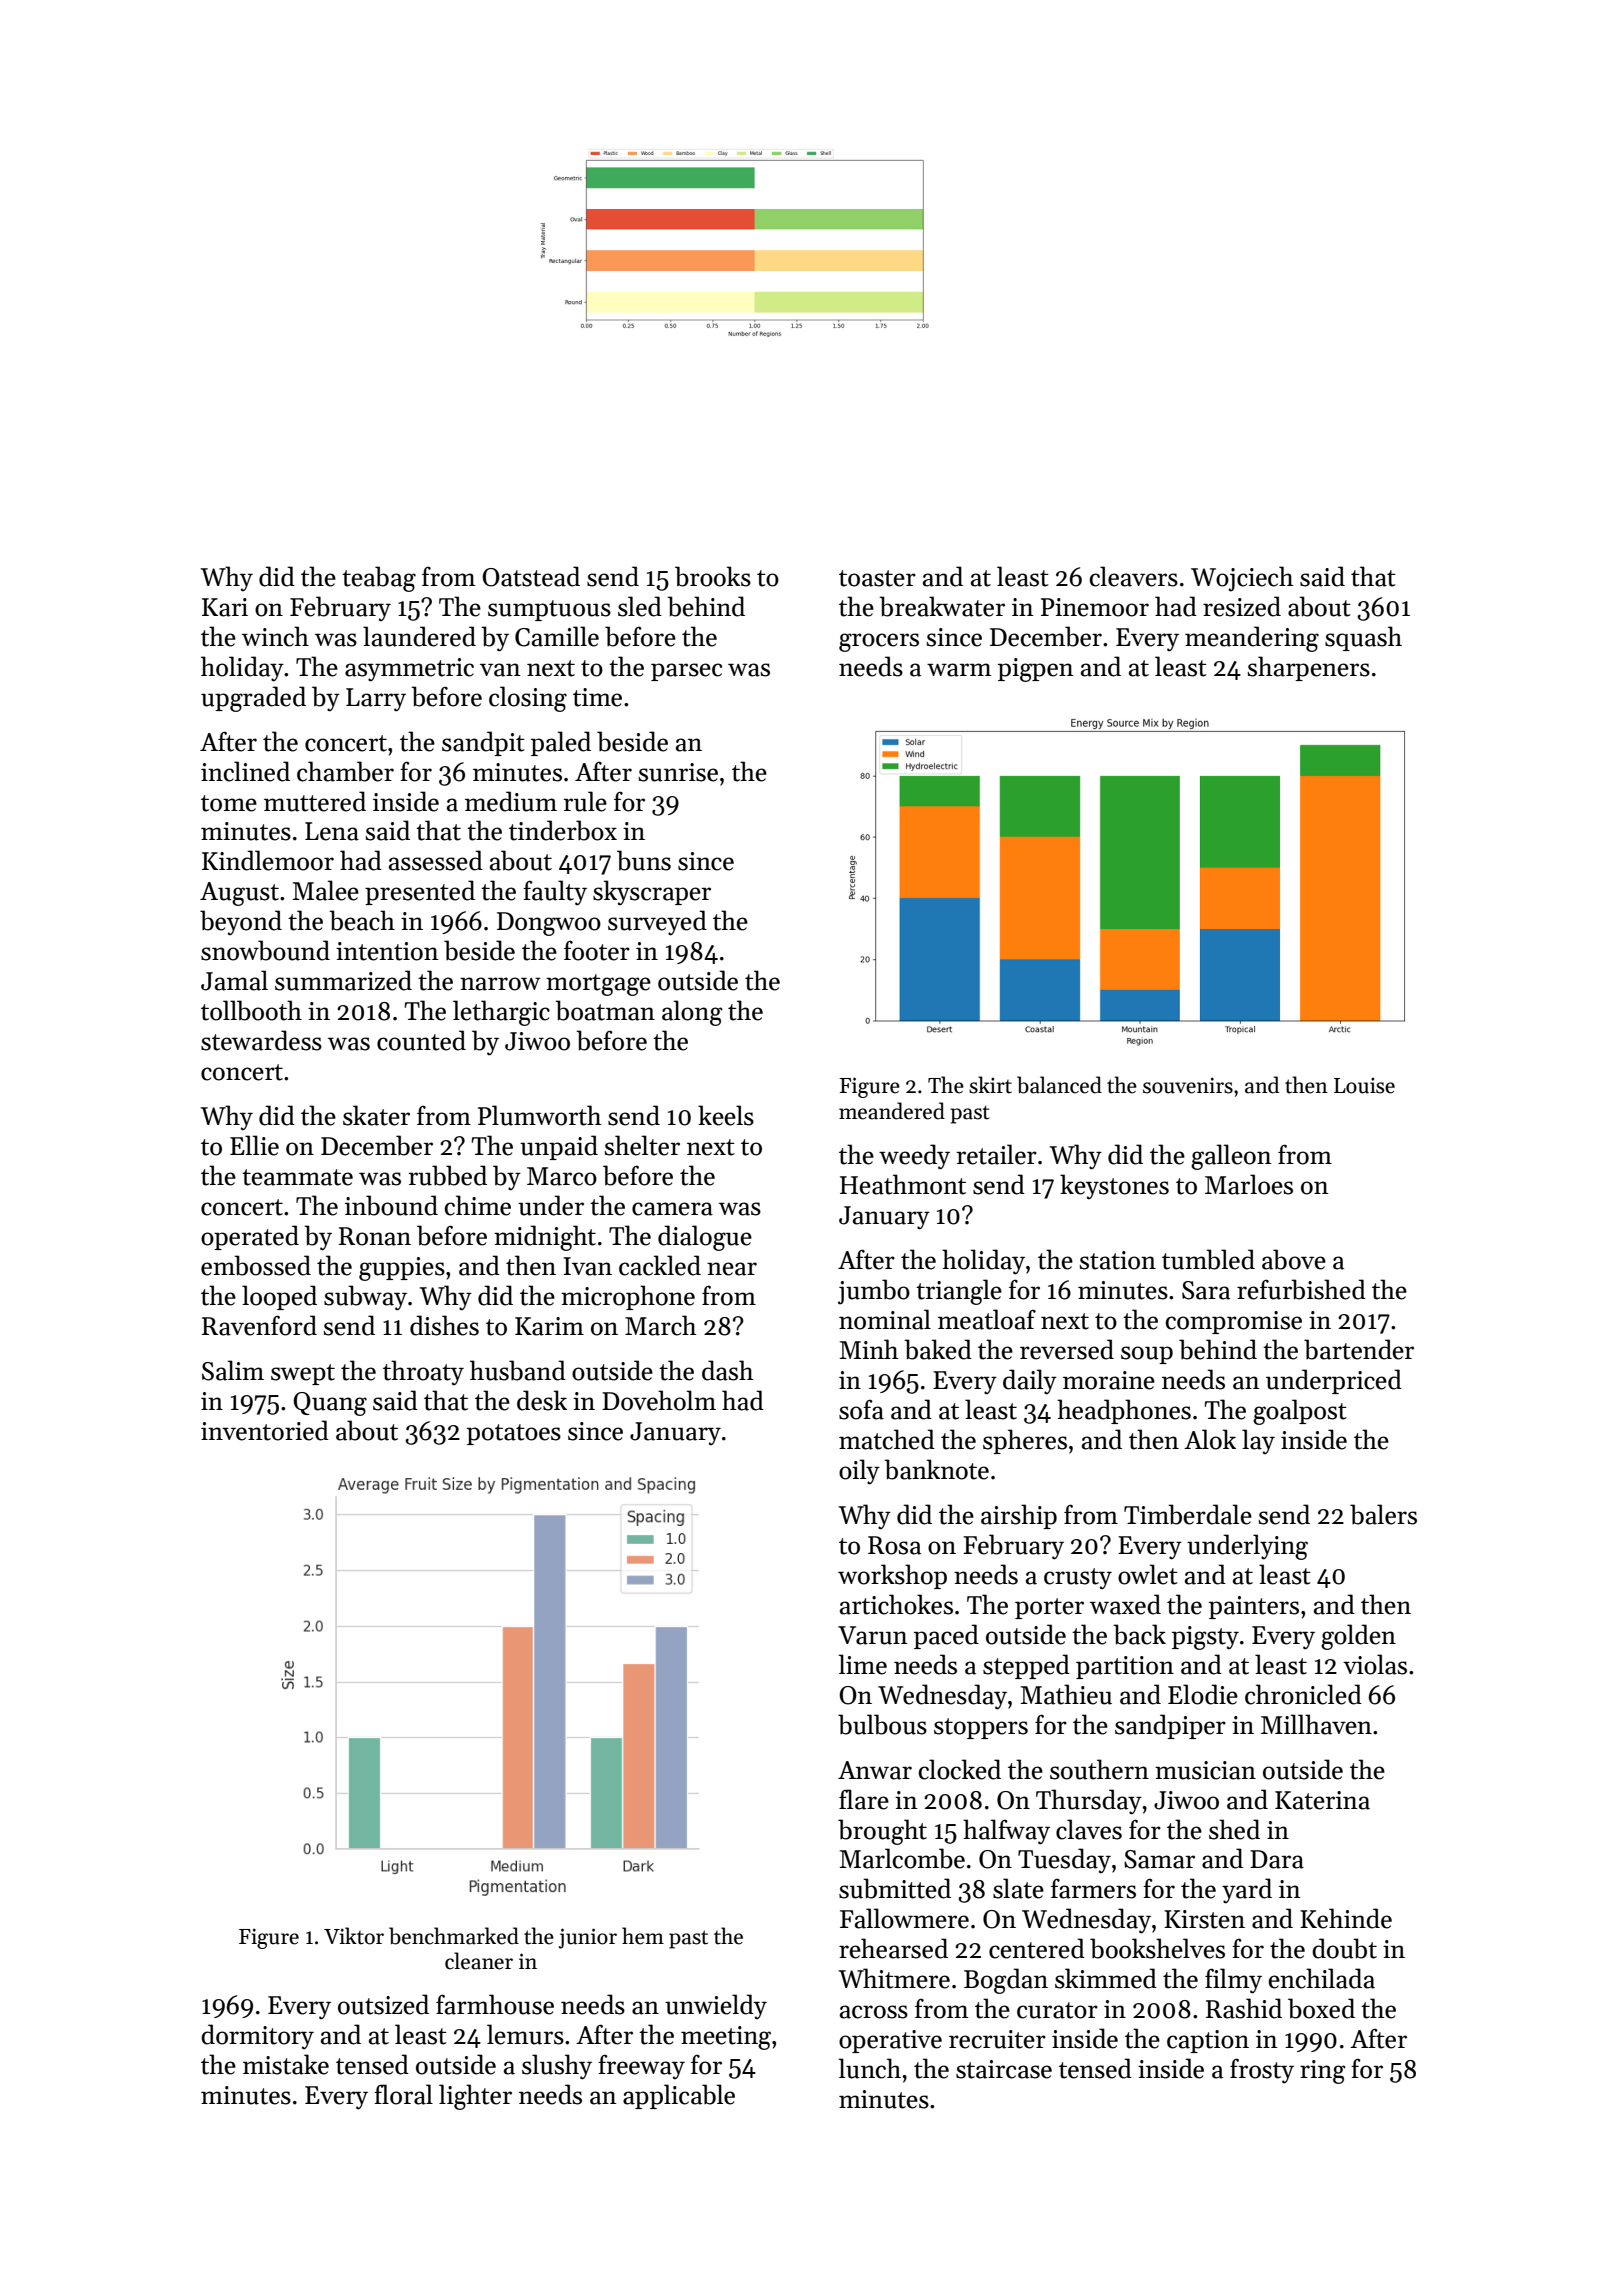 The height and width of the screenshot is (2292, 1620). I want to click on applicable, so click(679, 2096).
